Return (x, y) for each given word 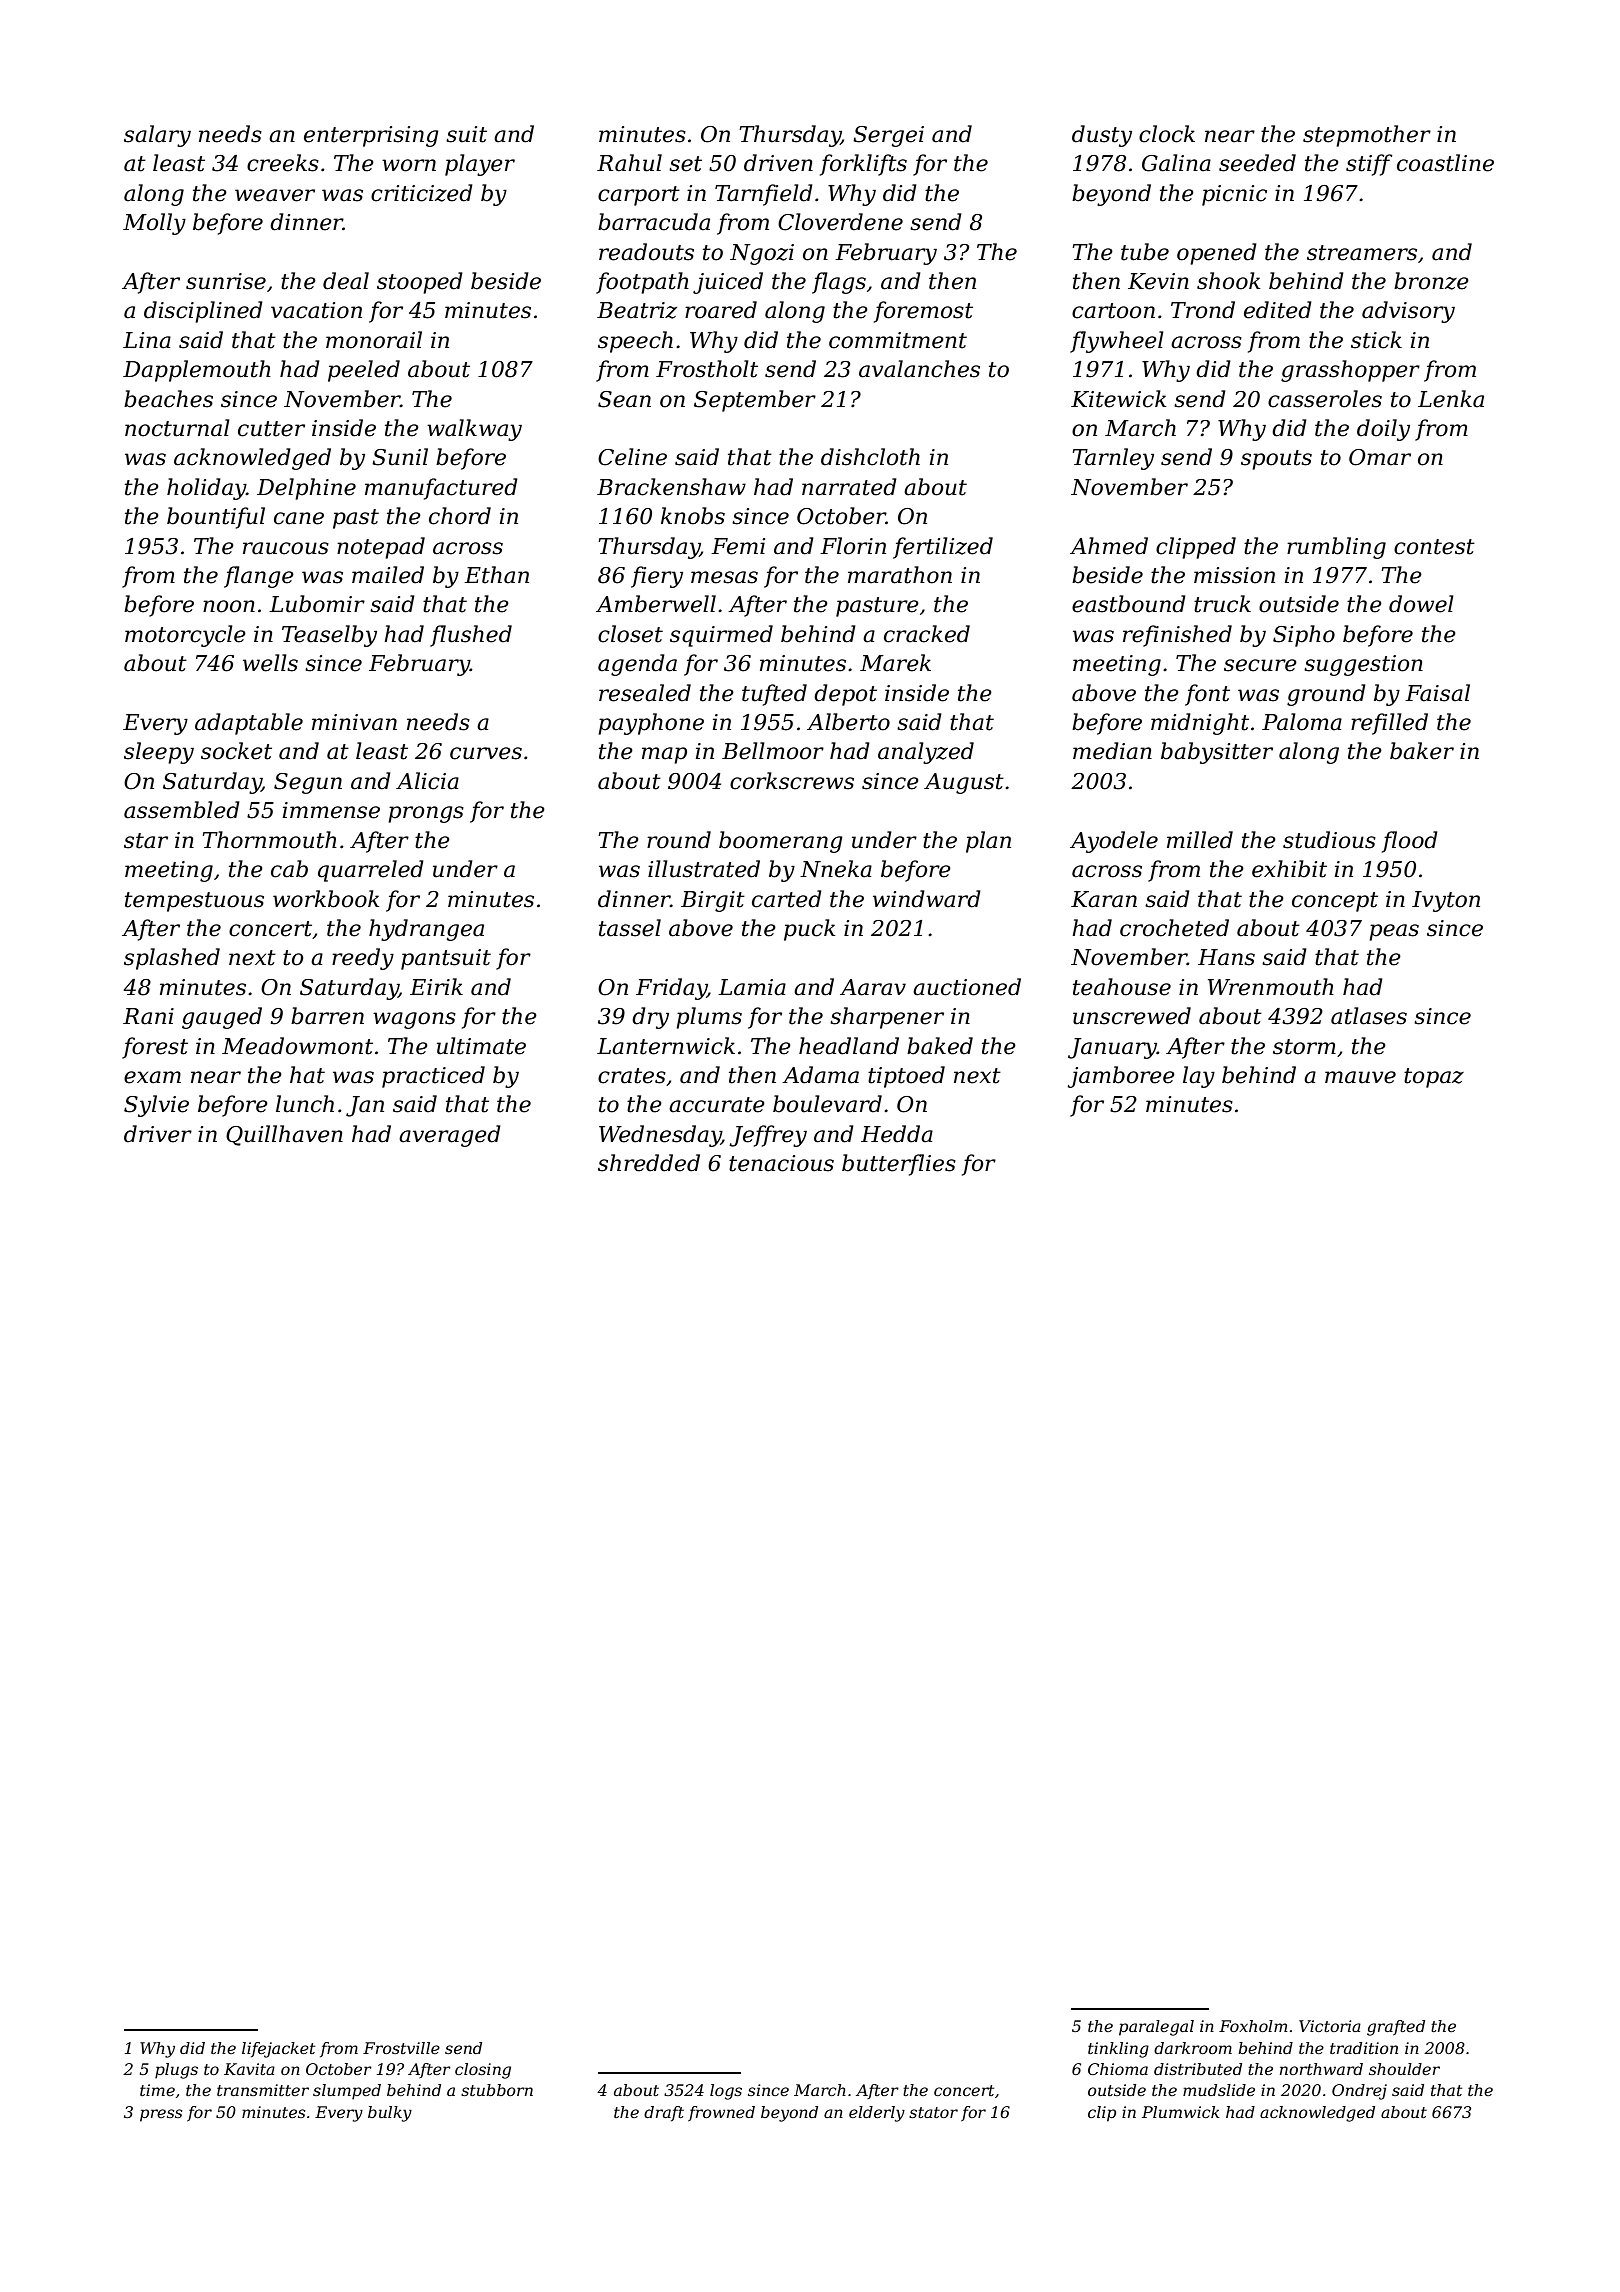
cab (289, 869)
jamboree (1121, 1077)
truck (1222, 604)
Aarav (873, 987)
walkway (474, 430)
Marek (895, 663)
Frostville (401, 2048)
